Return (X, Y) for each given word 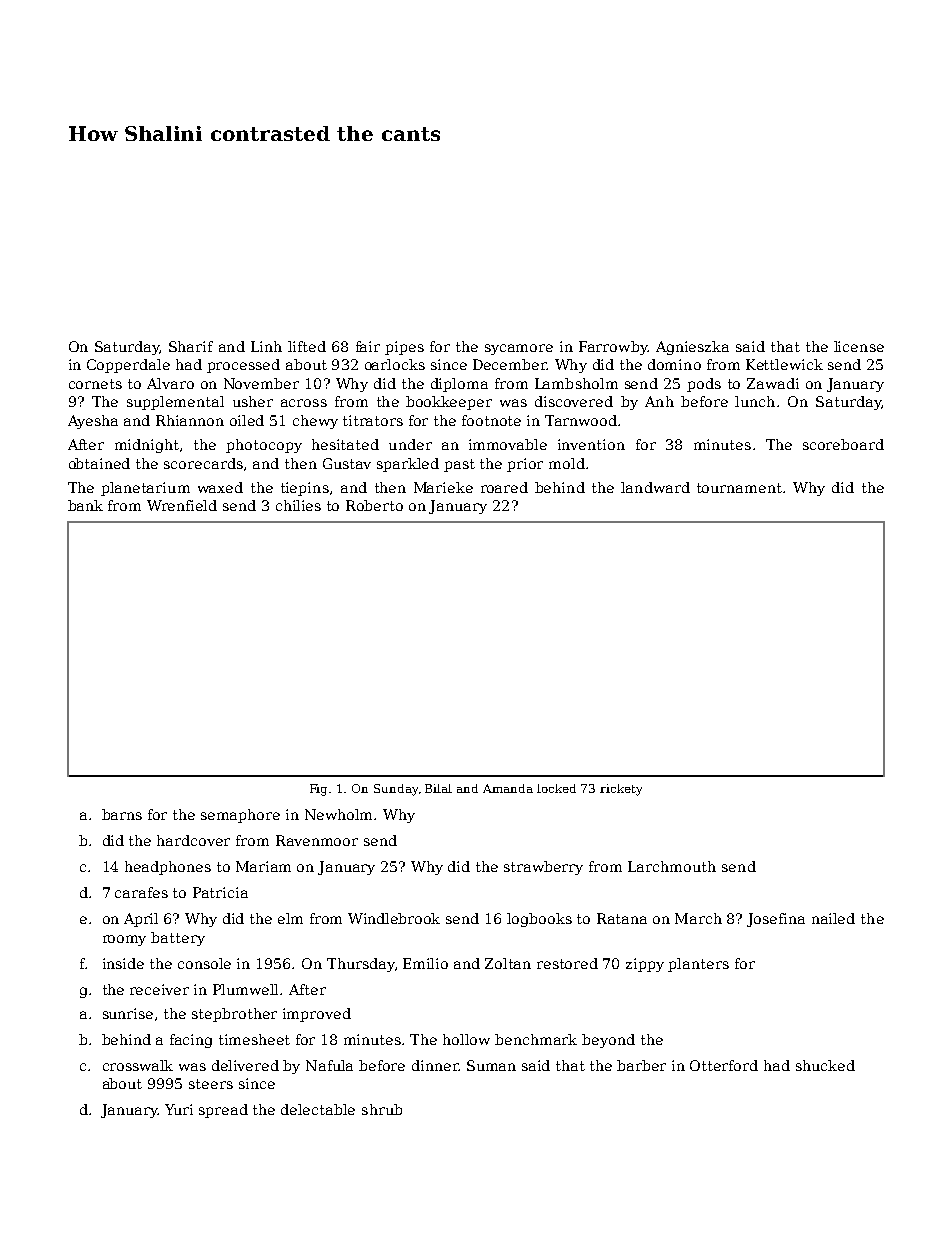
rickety (621, 790)
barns (122, 814)
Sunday (396, 790)
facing (191, 1041)
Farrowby (613, 348)
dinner (435, 1065)
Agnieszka (692, 348)
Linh (266, 346)
